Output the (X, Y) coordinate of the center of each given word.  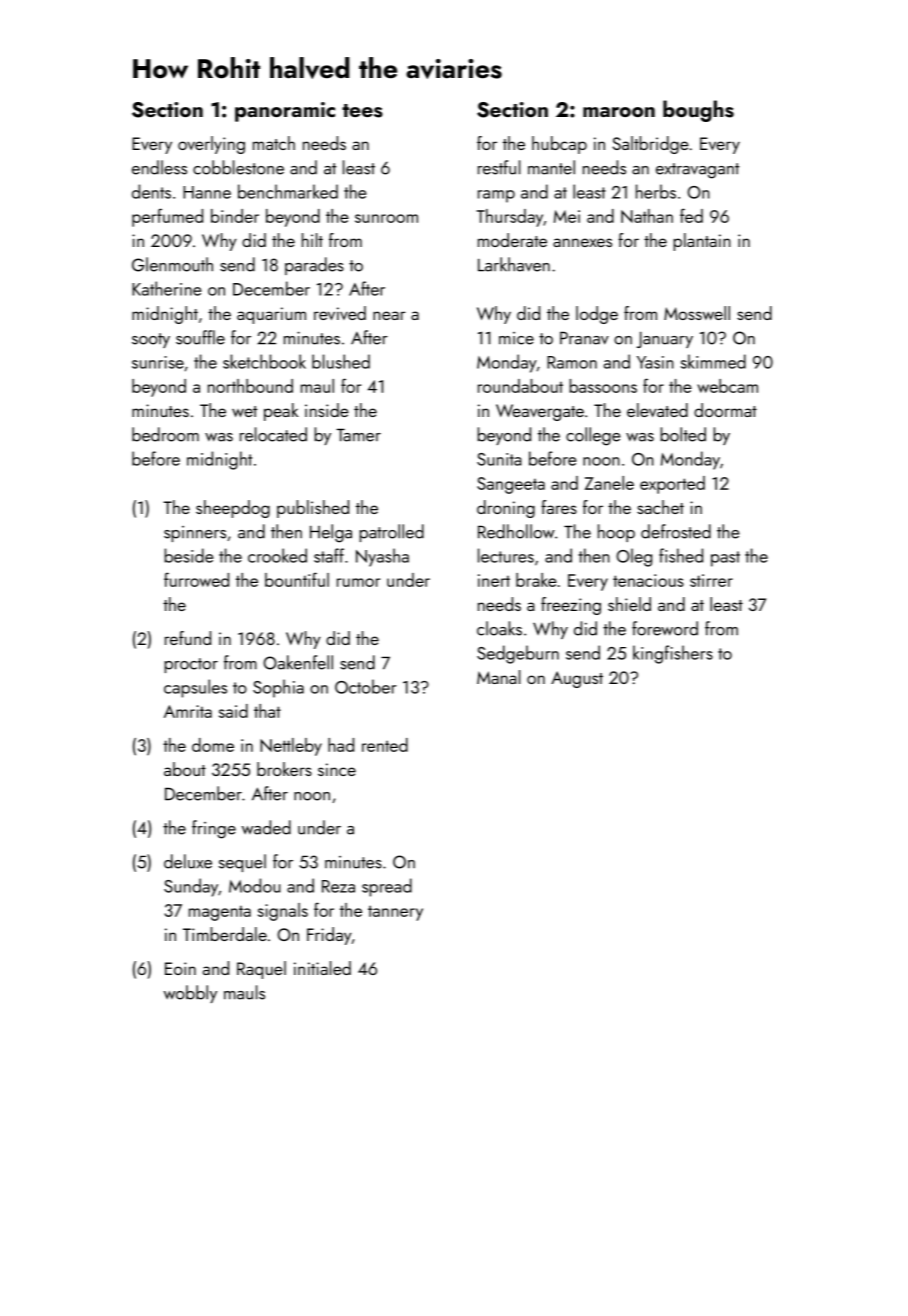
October (365, 686)
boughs (698, 111)
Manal (499, 677)
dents (151, 191)
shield (629, 604)
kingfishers (673, 654)
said (233, 711)
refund (188, 638)
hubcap (559, 145)
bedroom (165, 434)
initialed (322, 968)
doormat (725, 410)
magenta (220, 913)
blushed (341, 361)
